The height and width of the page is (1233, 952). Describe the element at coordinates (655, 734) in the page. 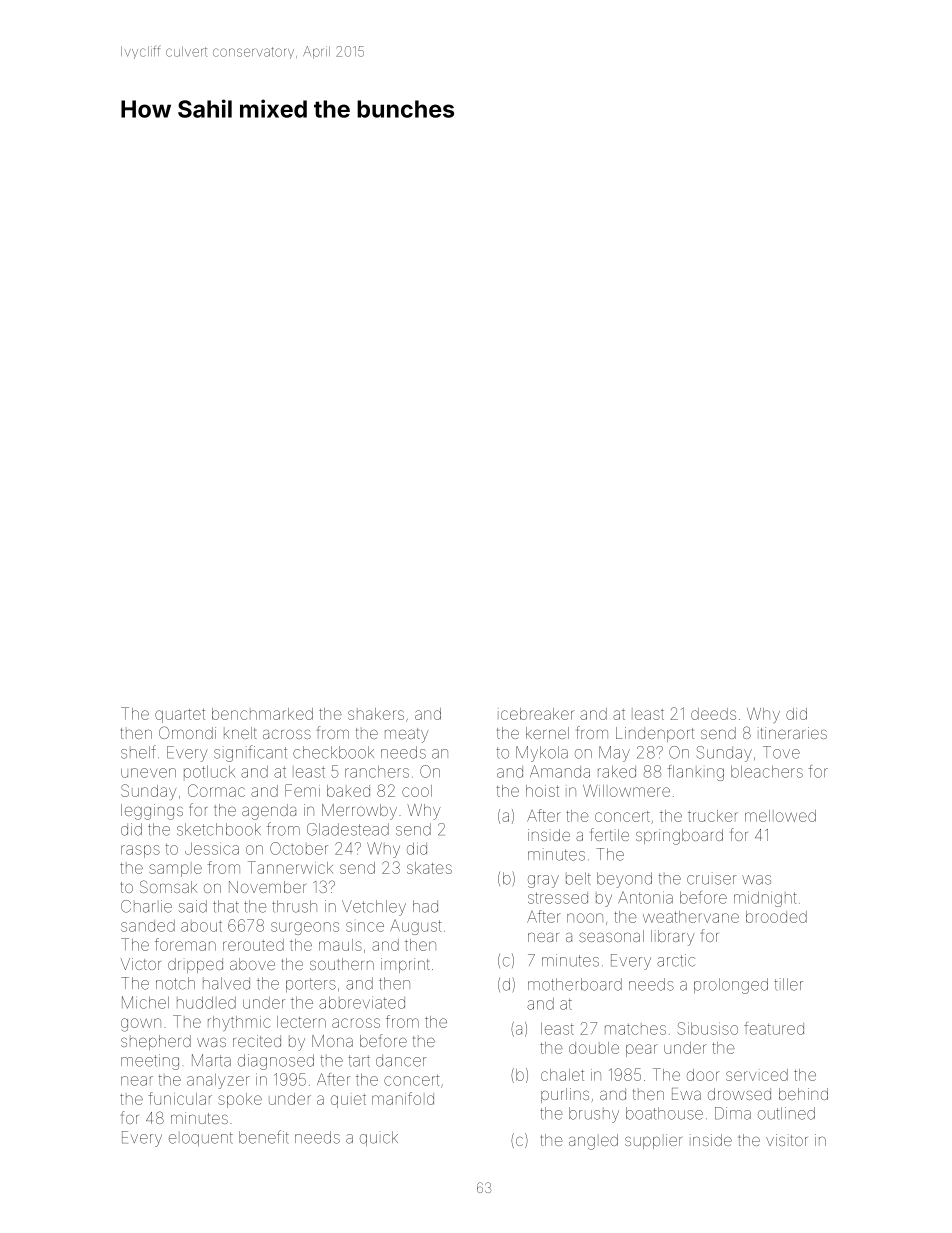

I see `Lindenport` at that location.
